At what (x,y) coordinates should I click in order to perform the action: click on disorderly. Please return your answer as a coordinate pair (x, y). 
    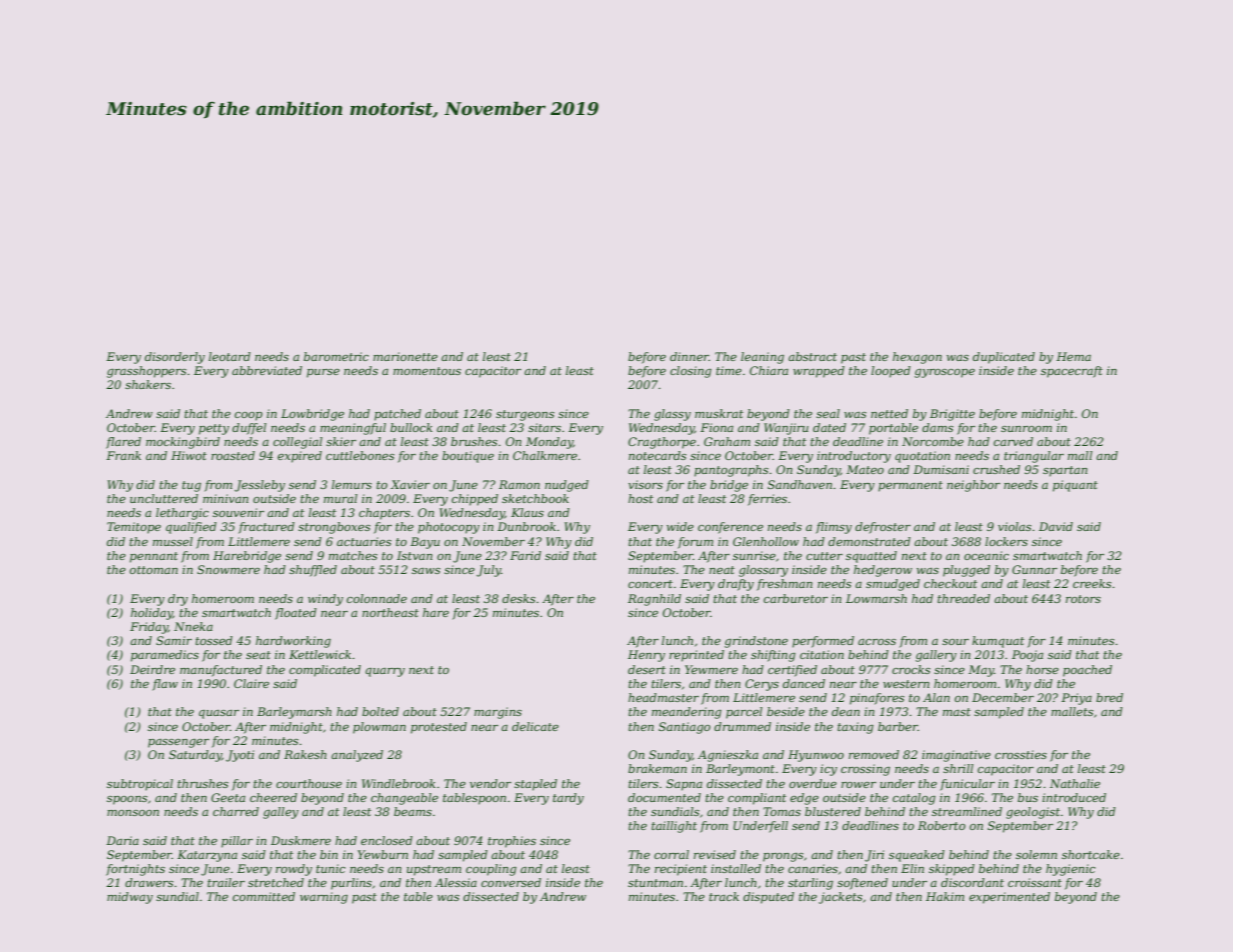
    Looking at the image, I should click on (175, 358).
